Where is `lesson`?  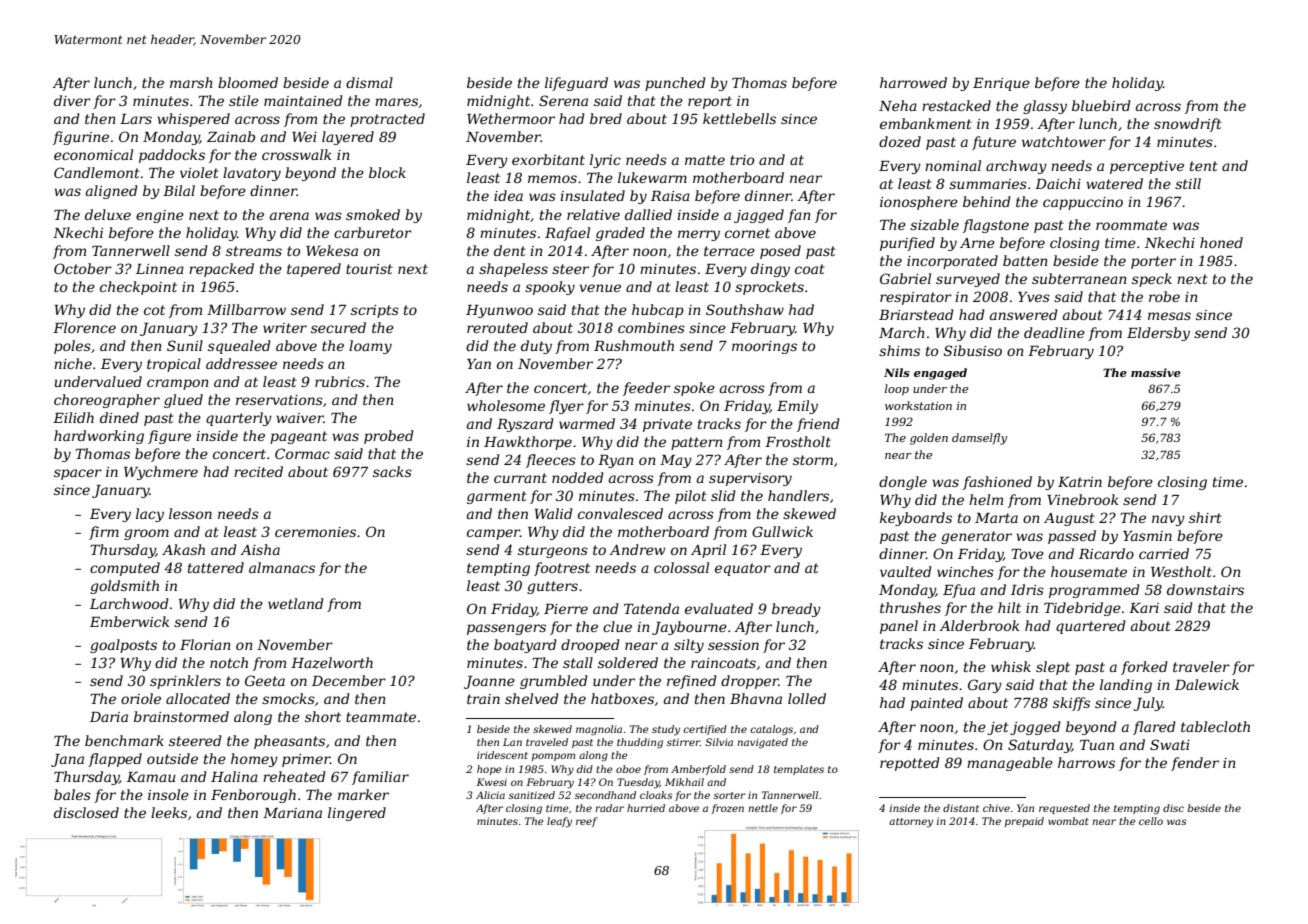
lesson is located at coordinates (190, 513).
